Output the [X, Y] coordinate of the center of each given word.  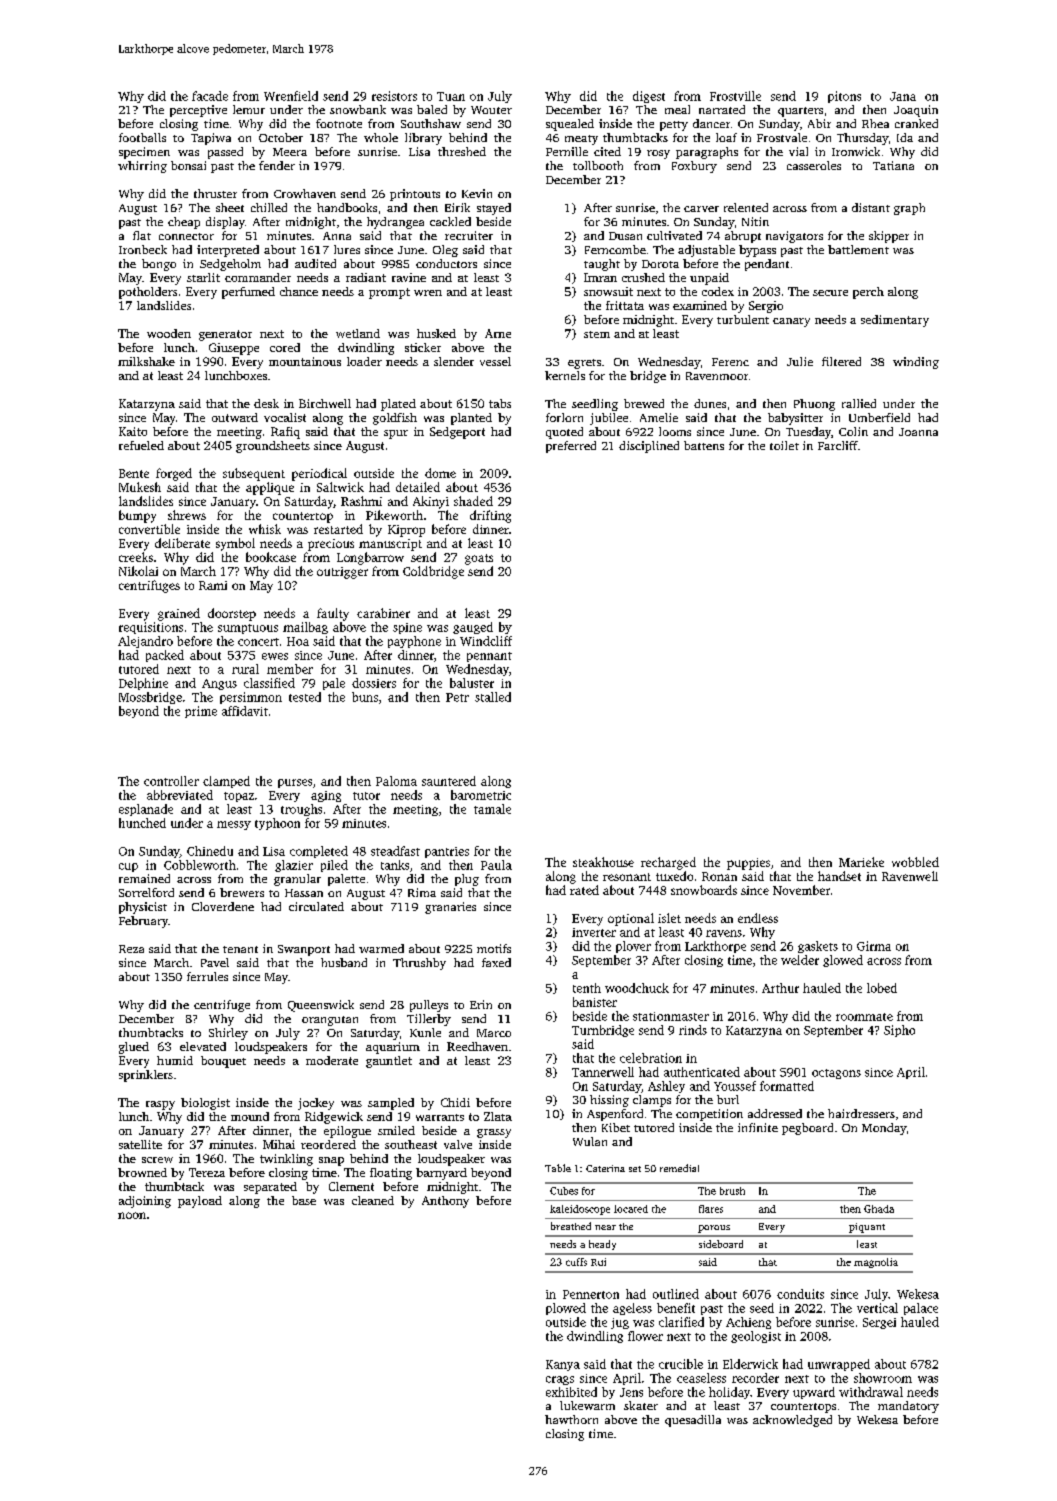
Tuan [451, 96]
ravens [724, 933]
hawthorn [571, 1419]
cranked [916, 123]
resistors [394, 96]
